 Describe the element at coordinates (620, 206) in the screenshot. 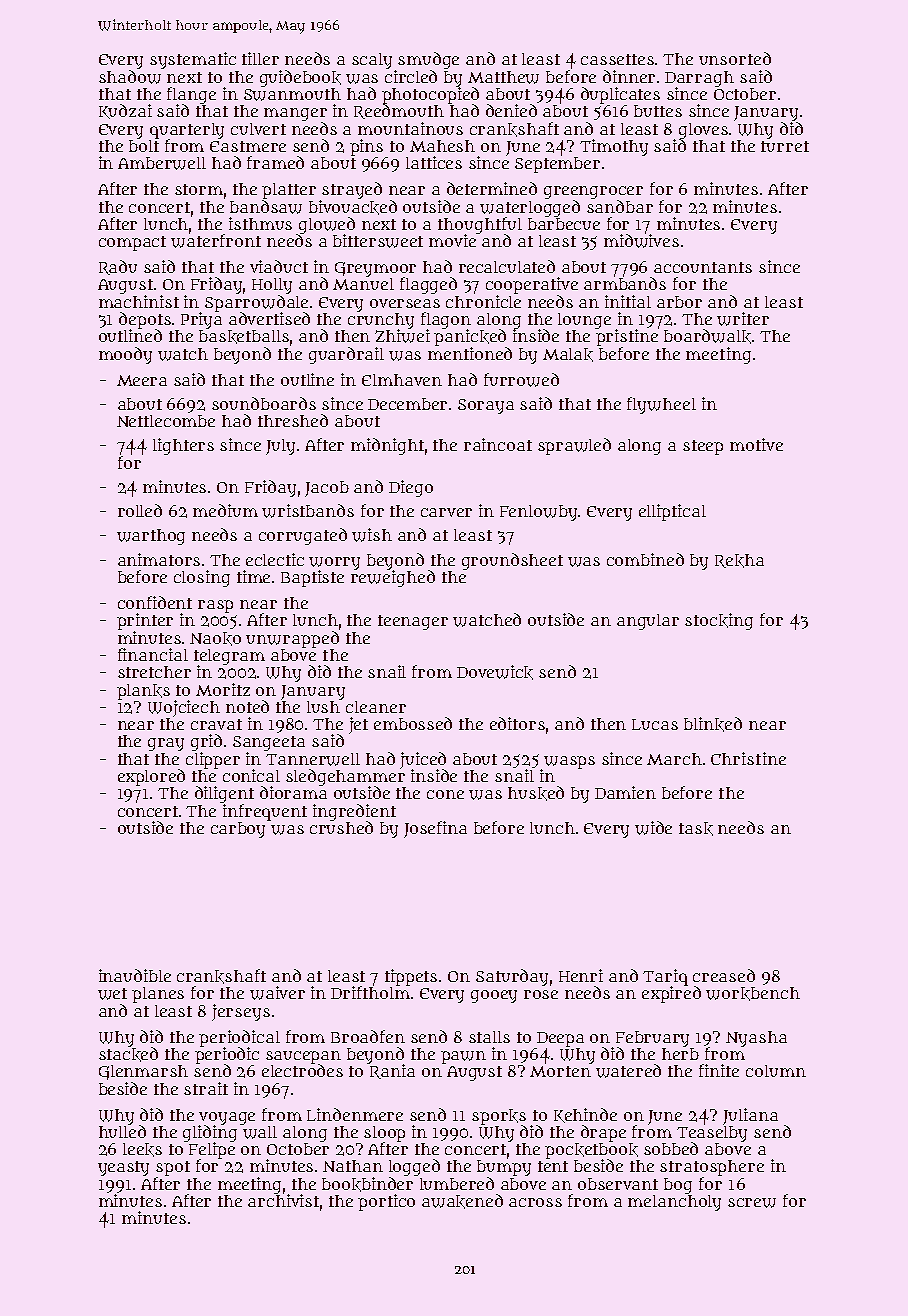

I see `sandbar` at that location.
